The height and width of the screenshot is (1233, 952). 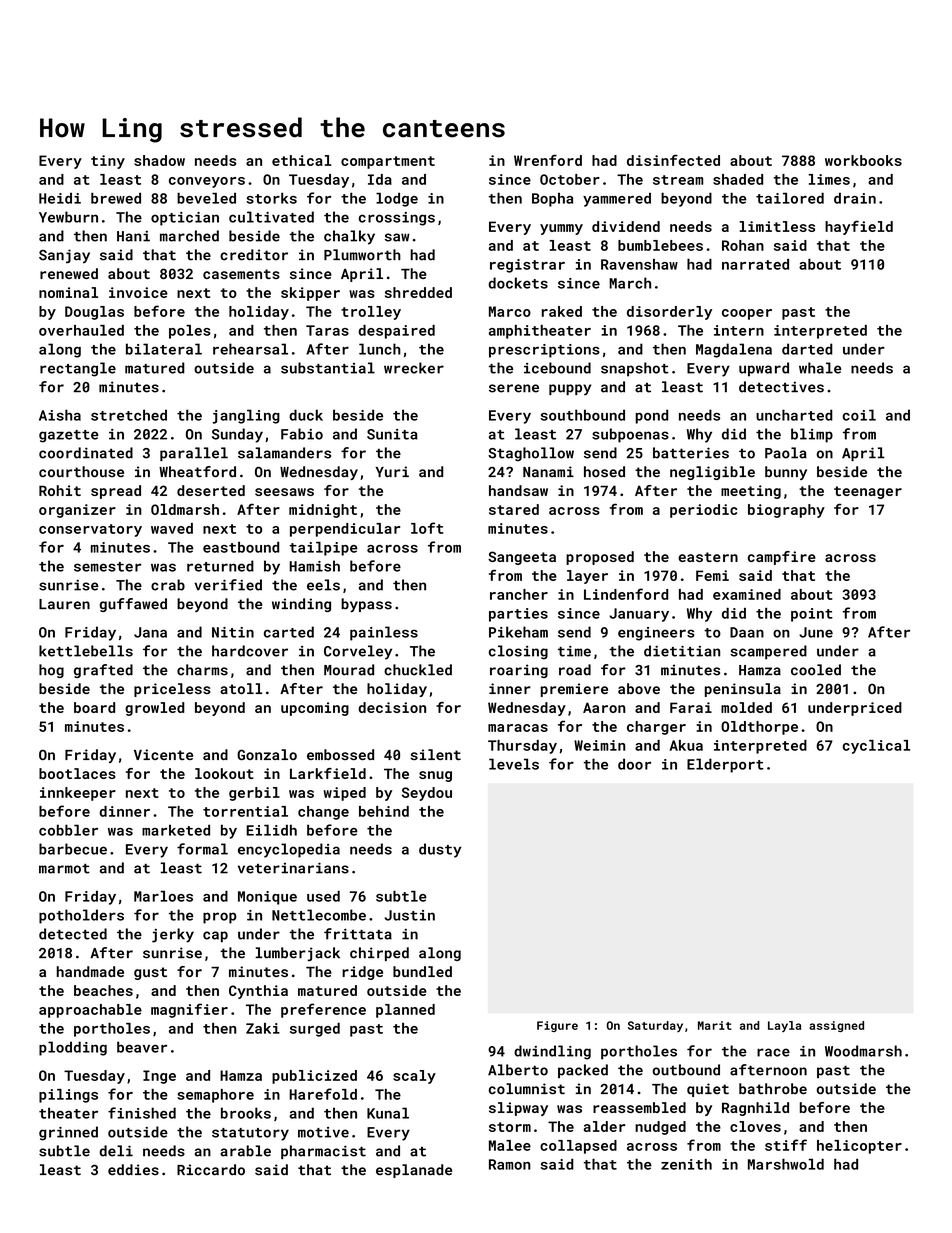 I want to click on cooled, so click(x=816, y=670).
